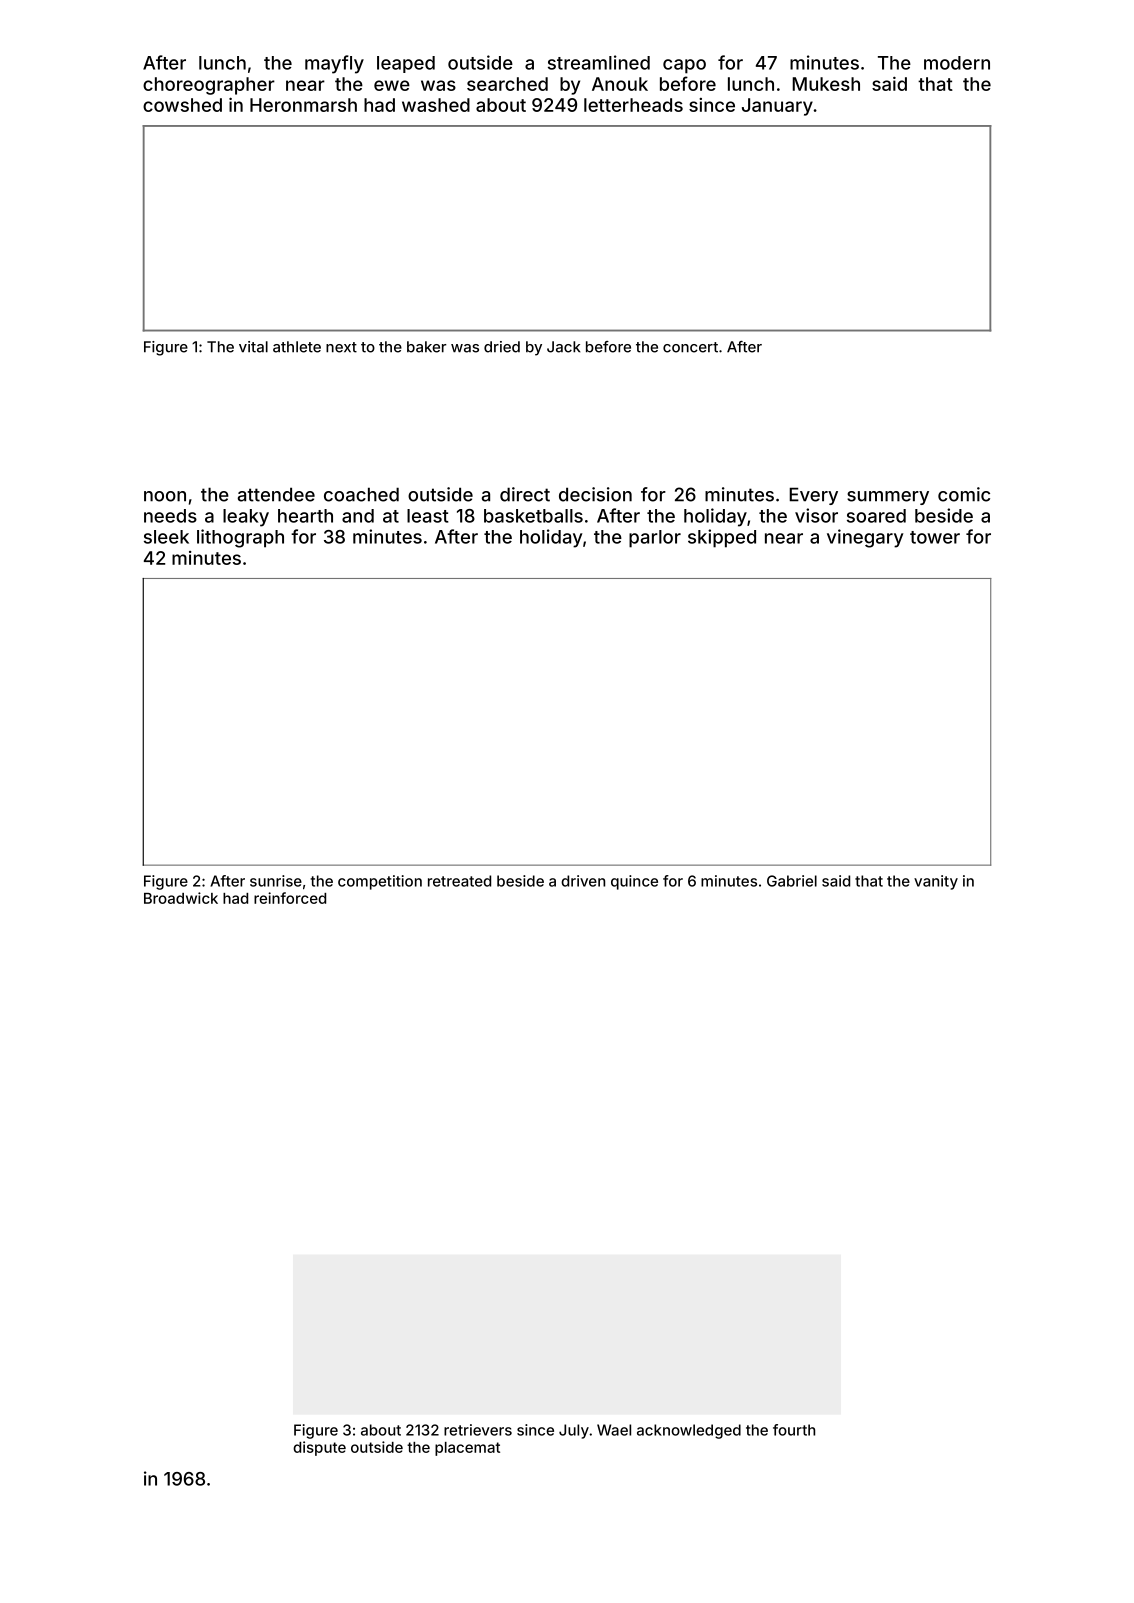 This document has height=1603, width=1134. Describe the element at coordinates (467, 1449) in the document. I see `placemat` at that location.
